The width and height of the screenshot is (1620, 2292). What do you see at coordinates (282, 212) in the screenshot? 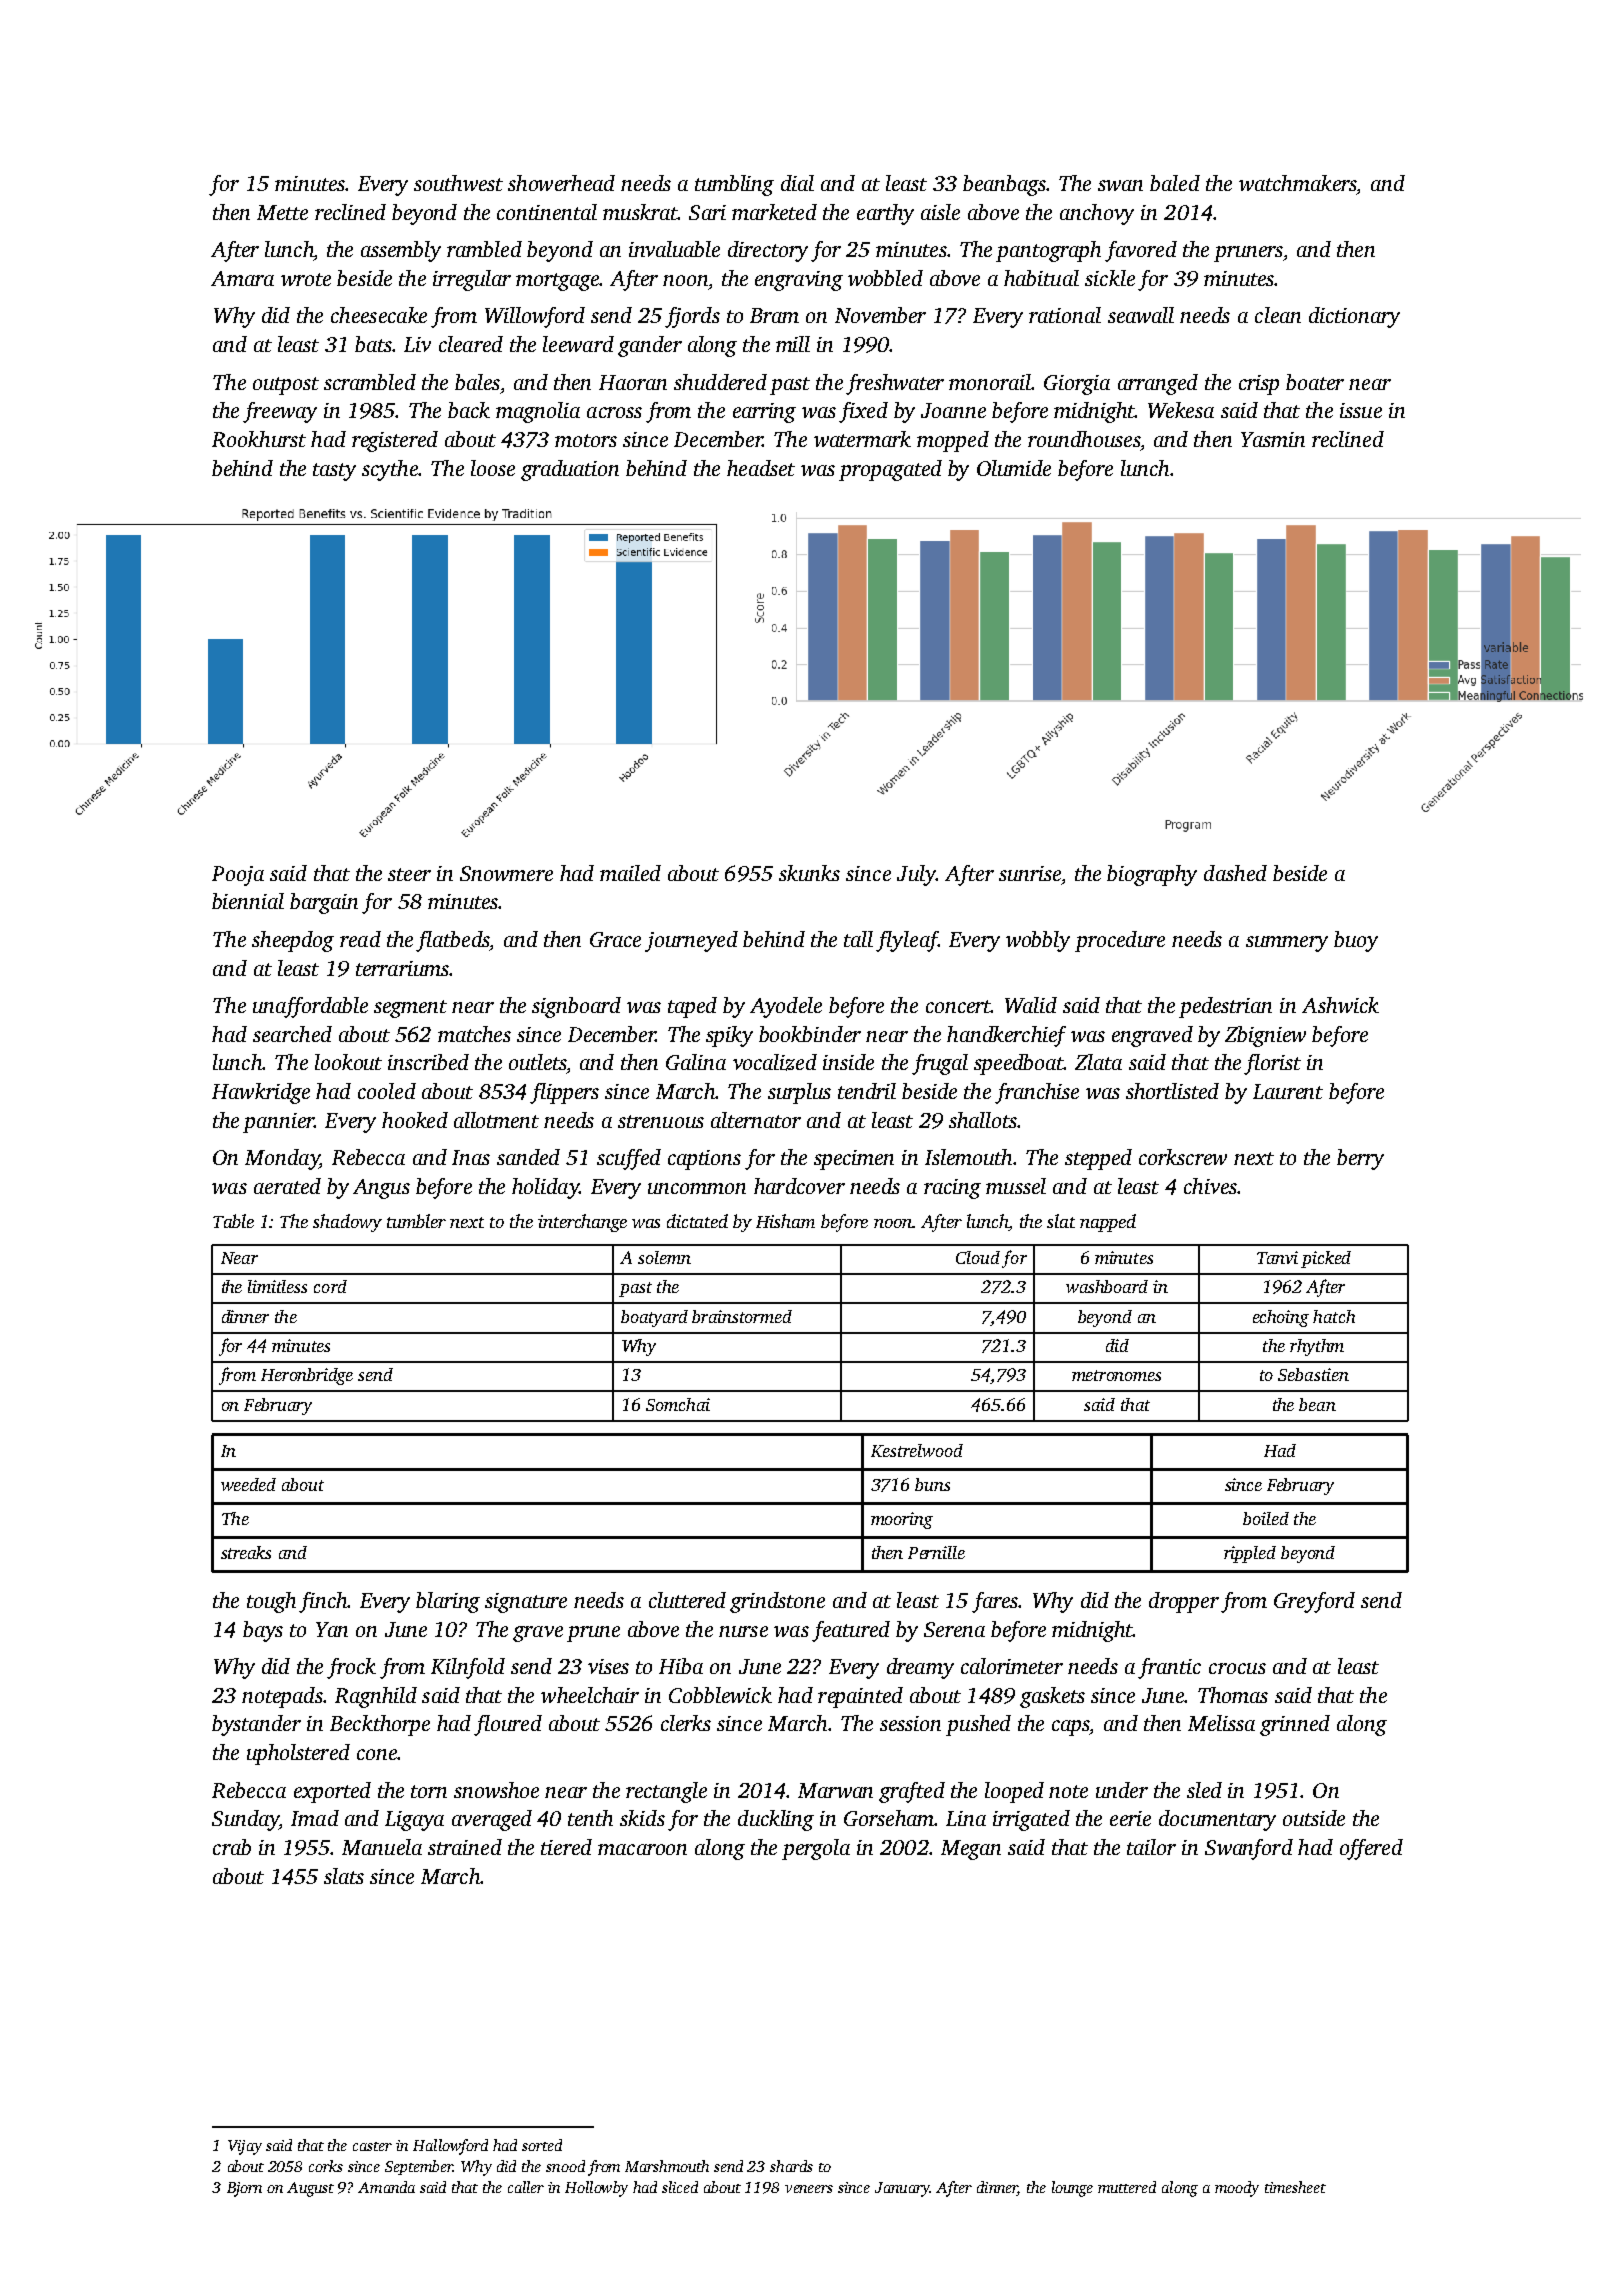
I see `Mette` at bounding box center [282, 212].
